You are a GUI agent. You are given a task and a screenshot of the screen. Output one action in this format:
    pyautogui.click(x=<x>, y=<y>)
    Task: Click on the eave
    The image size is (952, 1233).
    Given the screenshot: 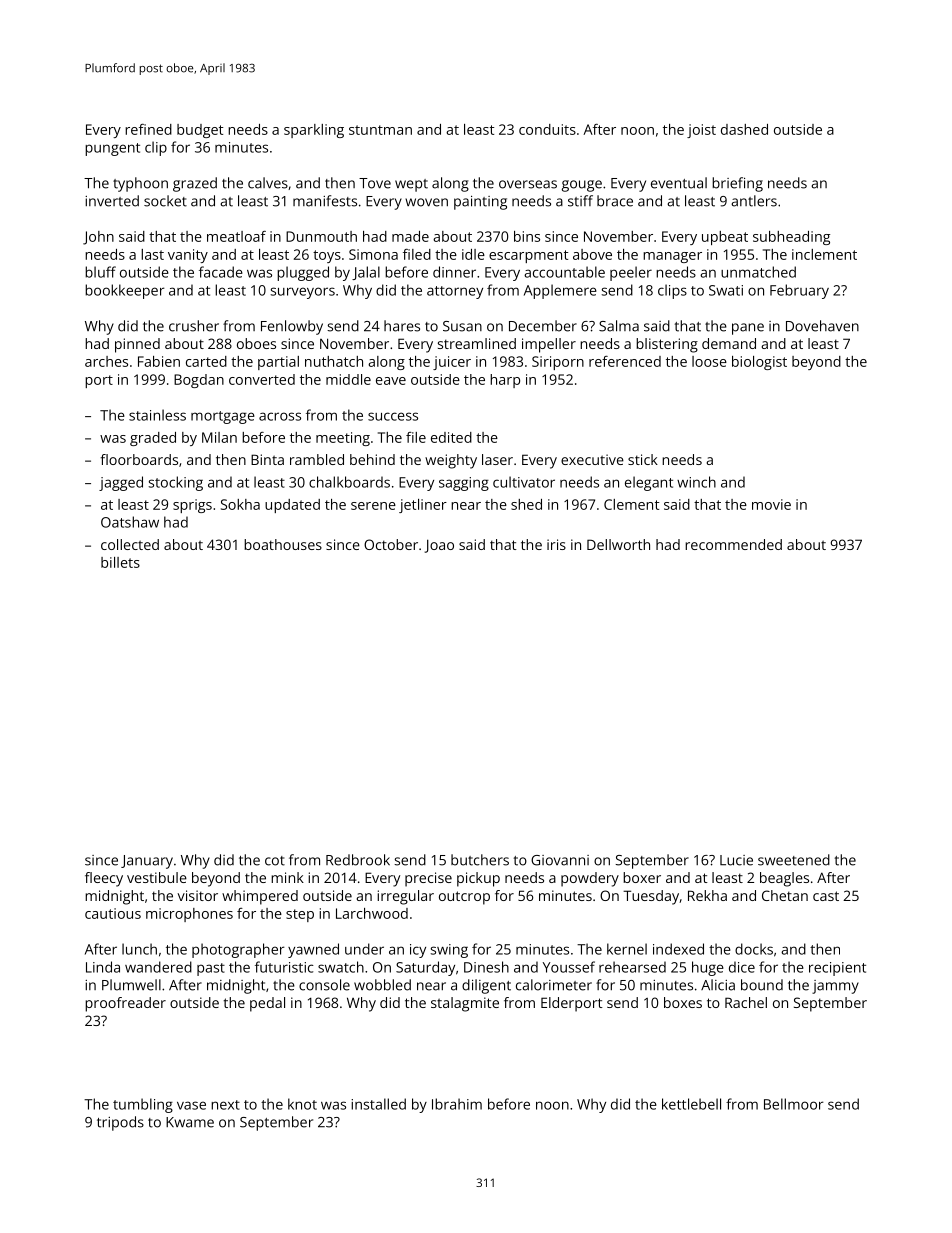 What is the action you would take?
    pyautogui.click(x=391, y=381)
